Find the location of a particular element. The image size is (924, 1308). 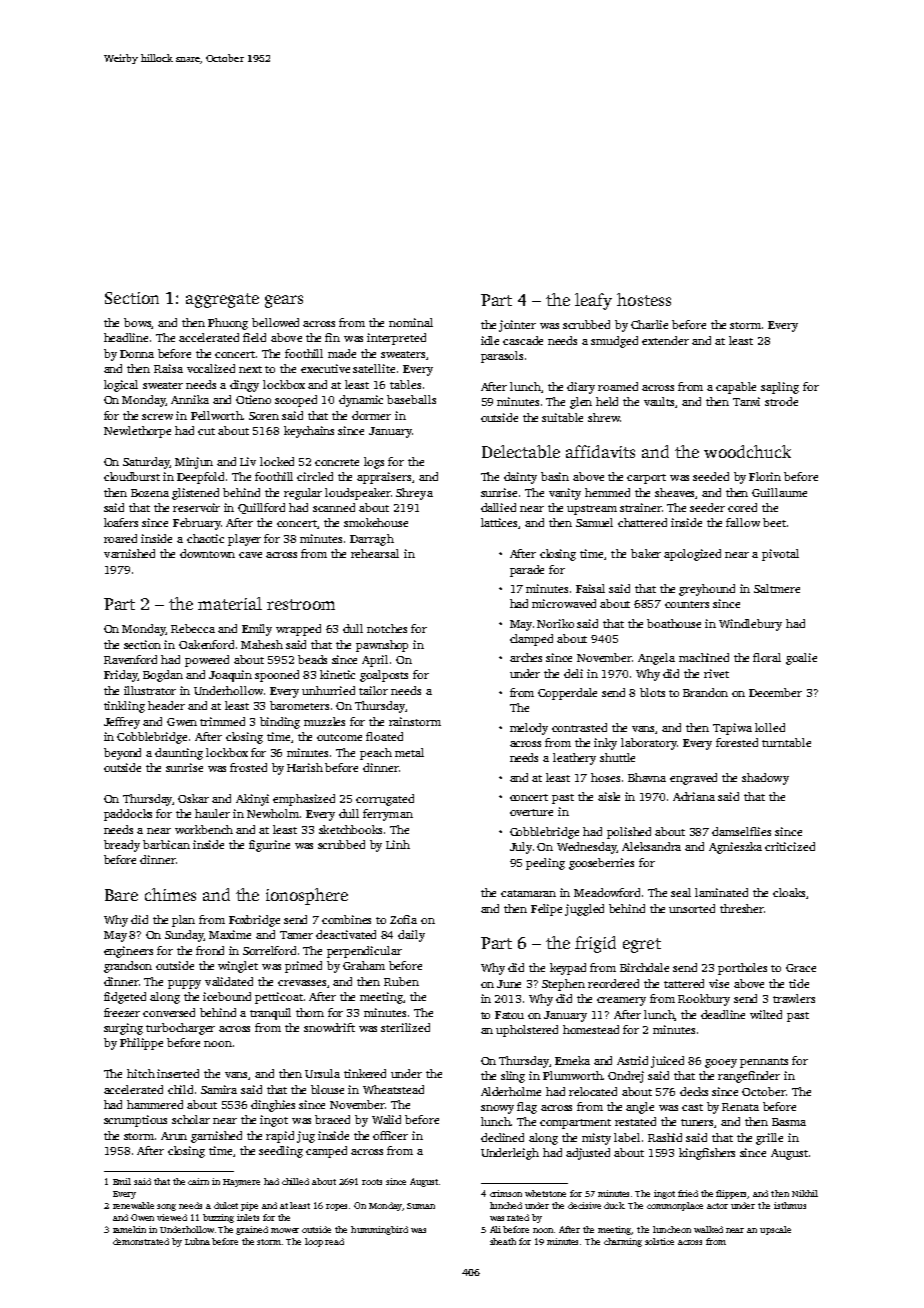

sling is located at coordinates (513, 1077).
